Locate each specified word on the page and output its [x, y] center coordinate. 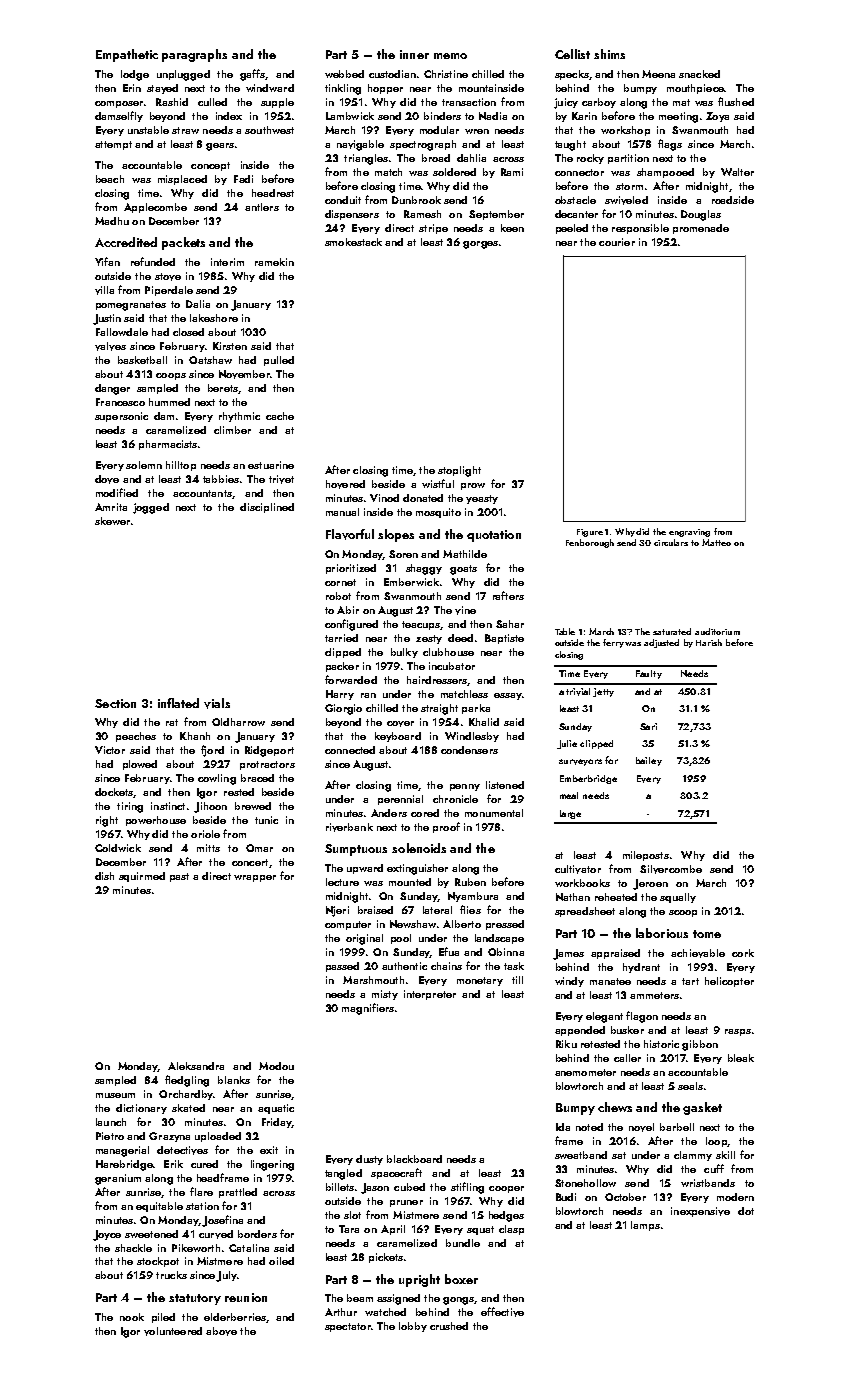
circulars [671, 542]
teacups [421, 625]
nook [132, 1317]
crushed [449, 1326]
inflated [178, 703]
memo [450, 56]
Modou [276, 1066]
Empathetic [127, 55]
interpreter [430, 995]
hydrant [641, 968]
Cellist [572, 54]
